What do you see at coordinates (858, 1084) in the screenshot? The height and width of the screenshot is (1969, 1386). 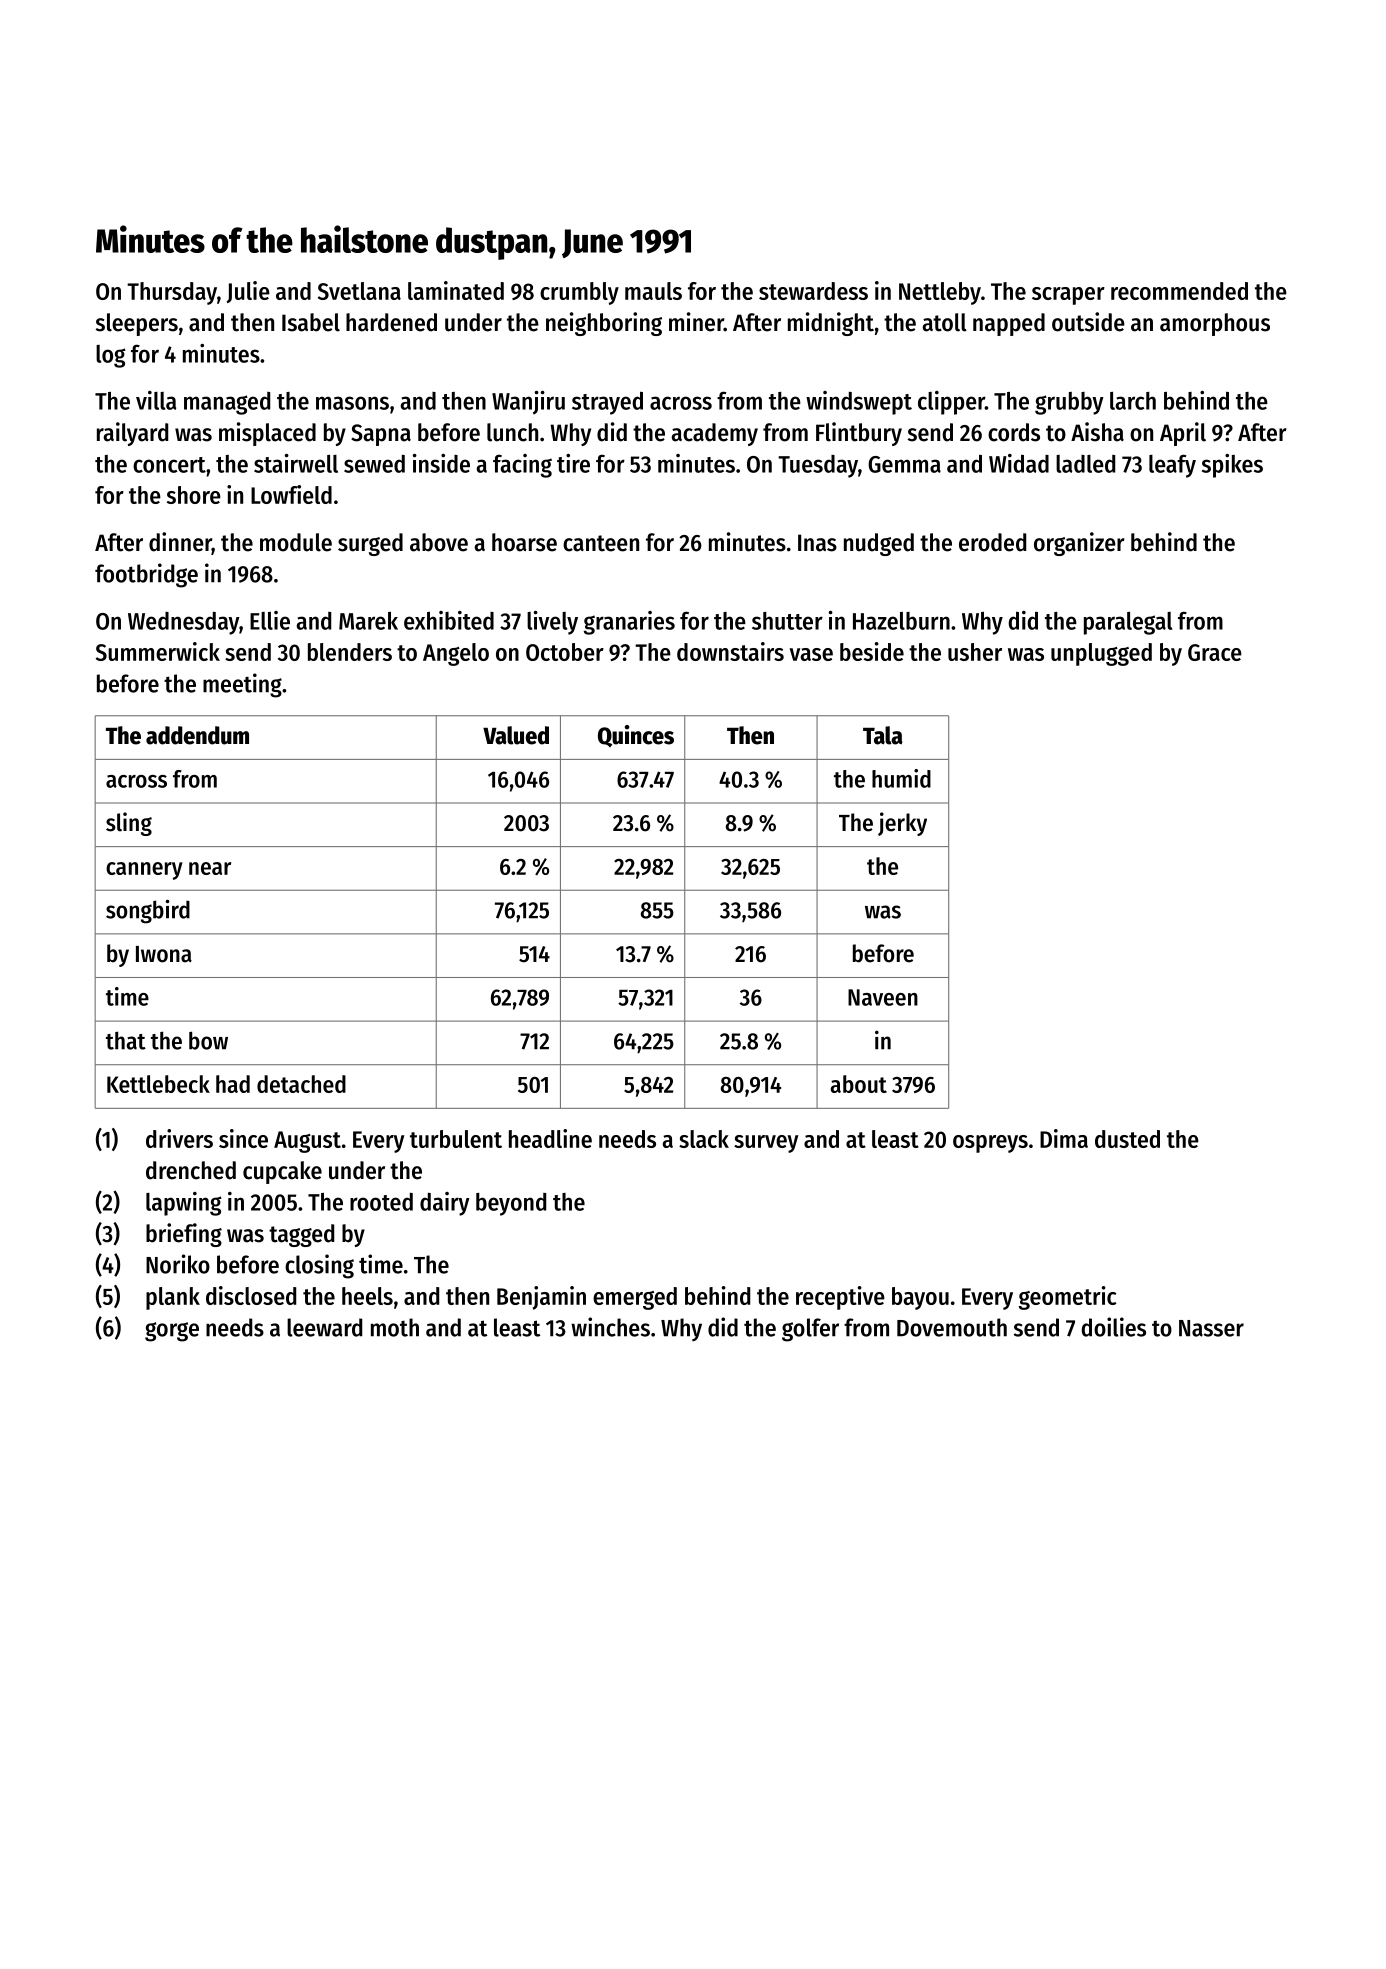 I see `about` at bounding box center [858, 1084].
